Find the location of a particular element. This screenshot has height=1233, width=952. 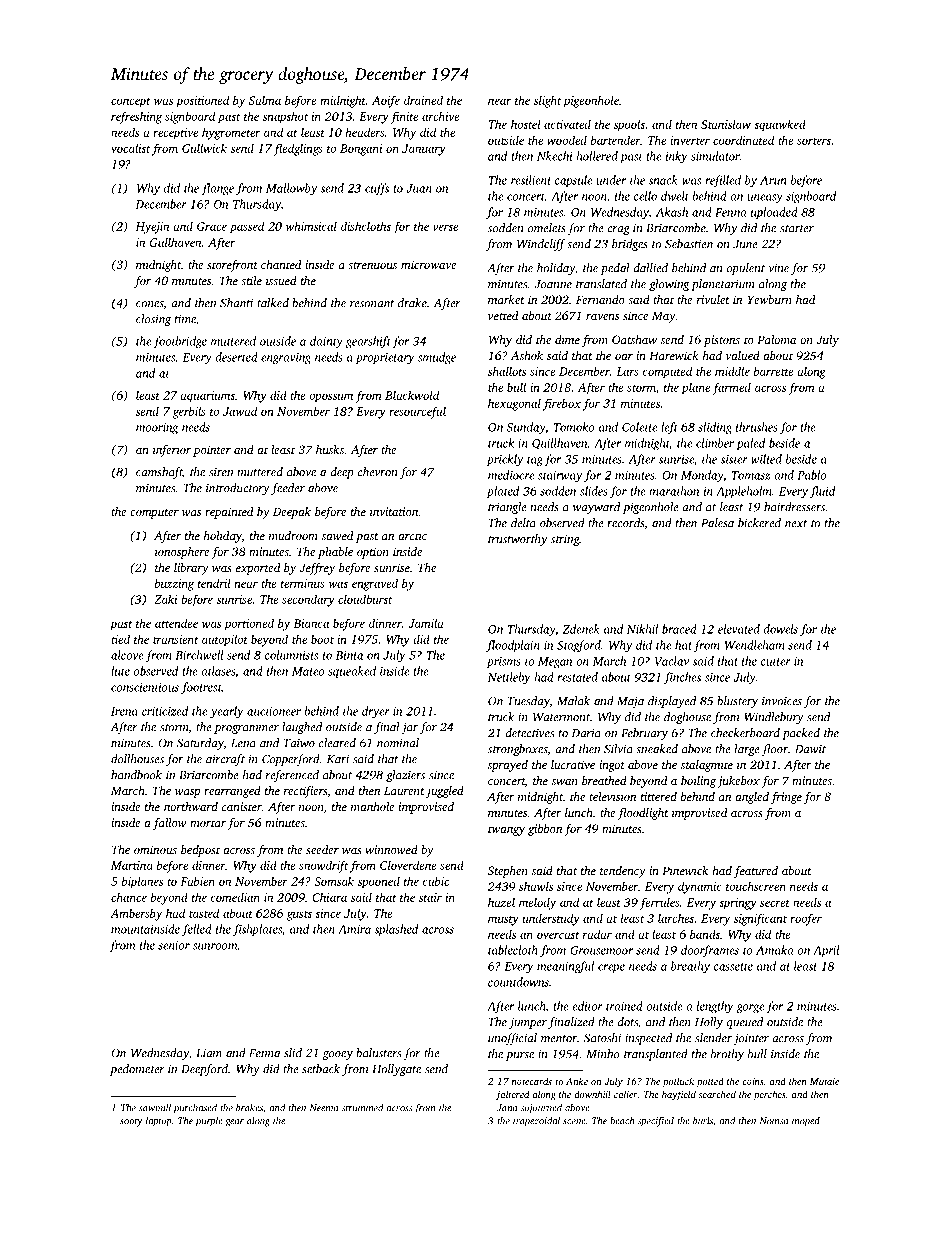

Jamila is located at coordinates (426, 623).
